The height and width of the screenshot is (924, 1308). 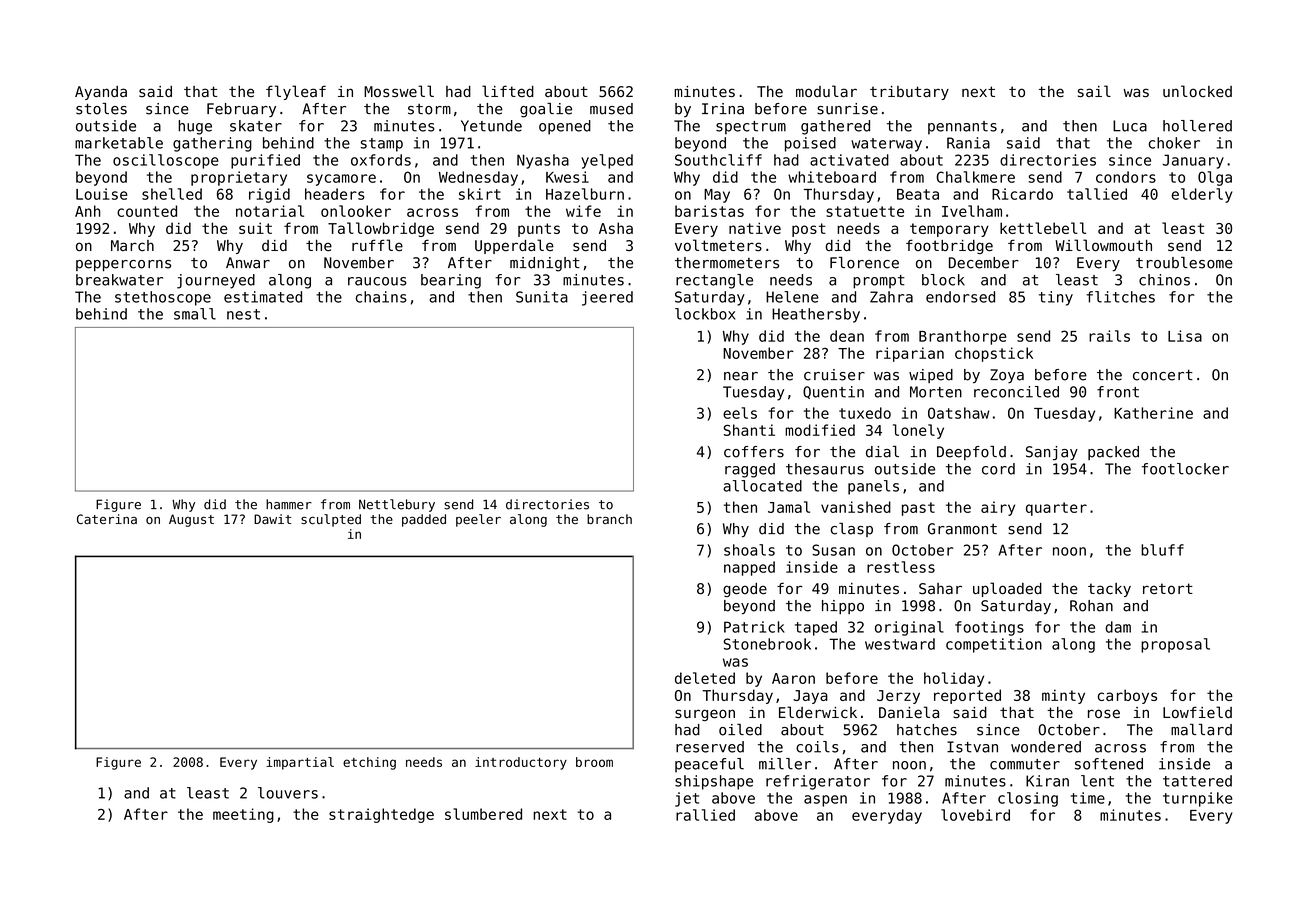 What do you see at coordinates (749, 550) in the screenshot?
I see `shoals` at bounding box center [749, 550].
